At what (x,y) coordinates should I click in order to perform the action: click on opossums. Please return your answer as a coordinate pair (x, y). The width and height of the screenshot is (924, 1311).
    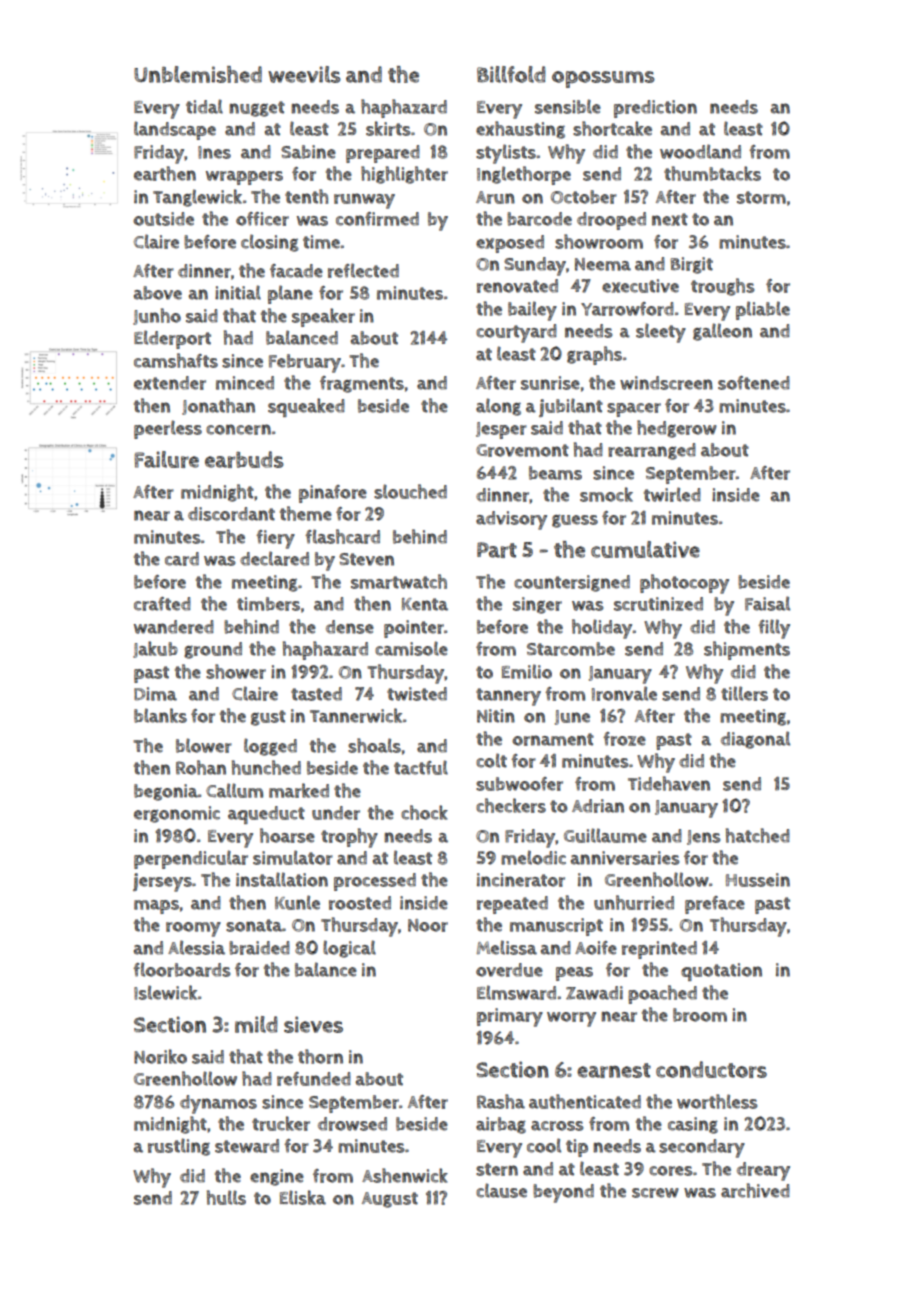
    Looking at the image, I should click on (603, 79).
